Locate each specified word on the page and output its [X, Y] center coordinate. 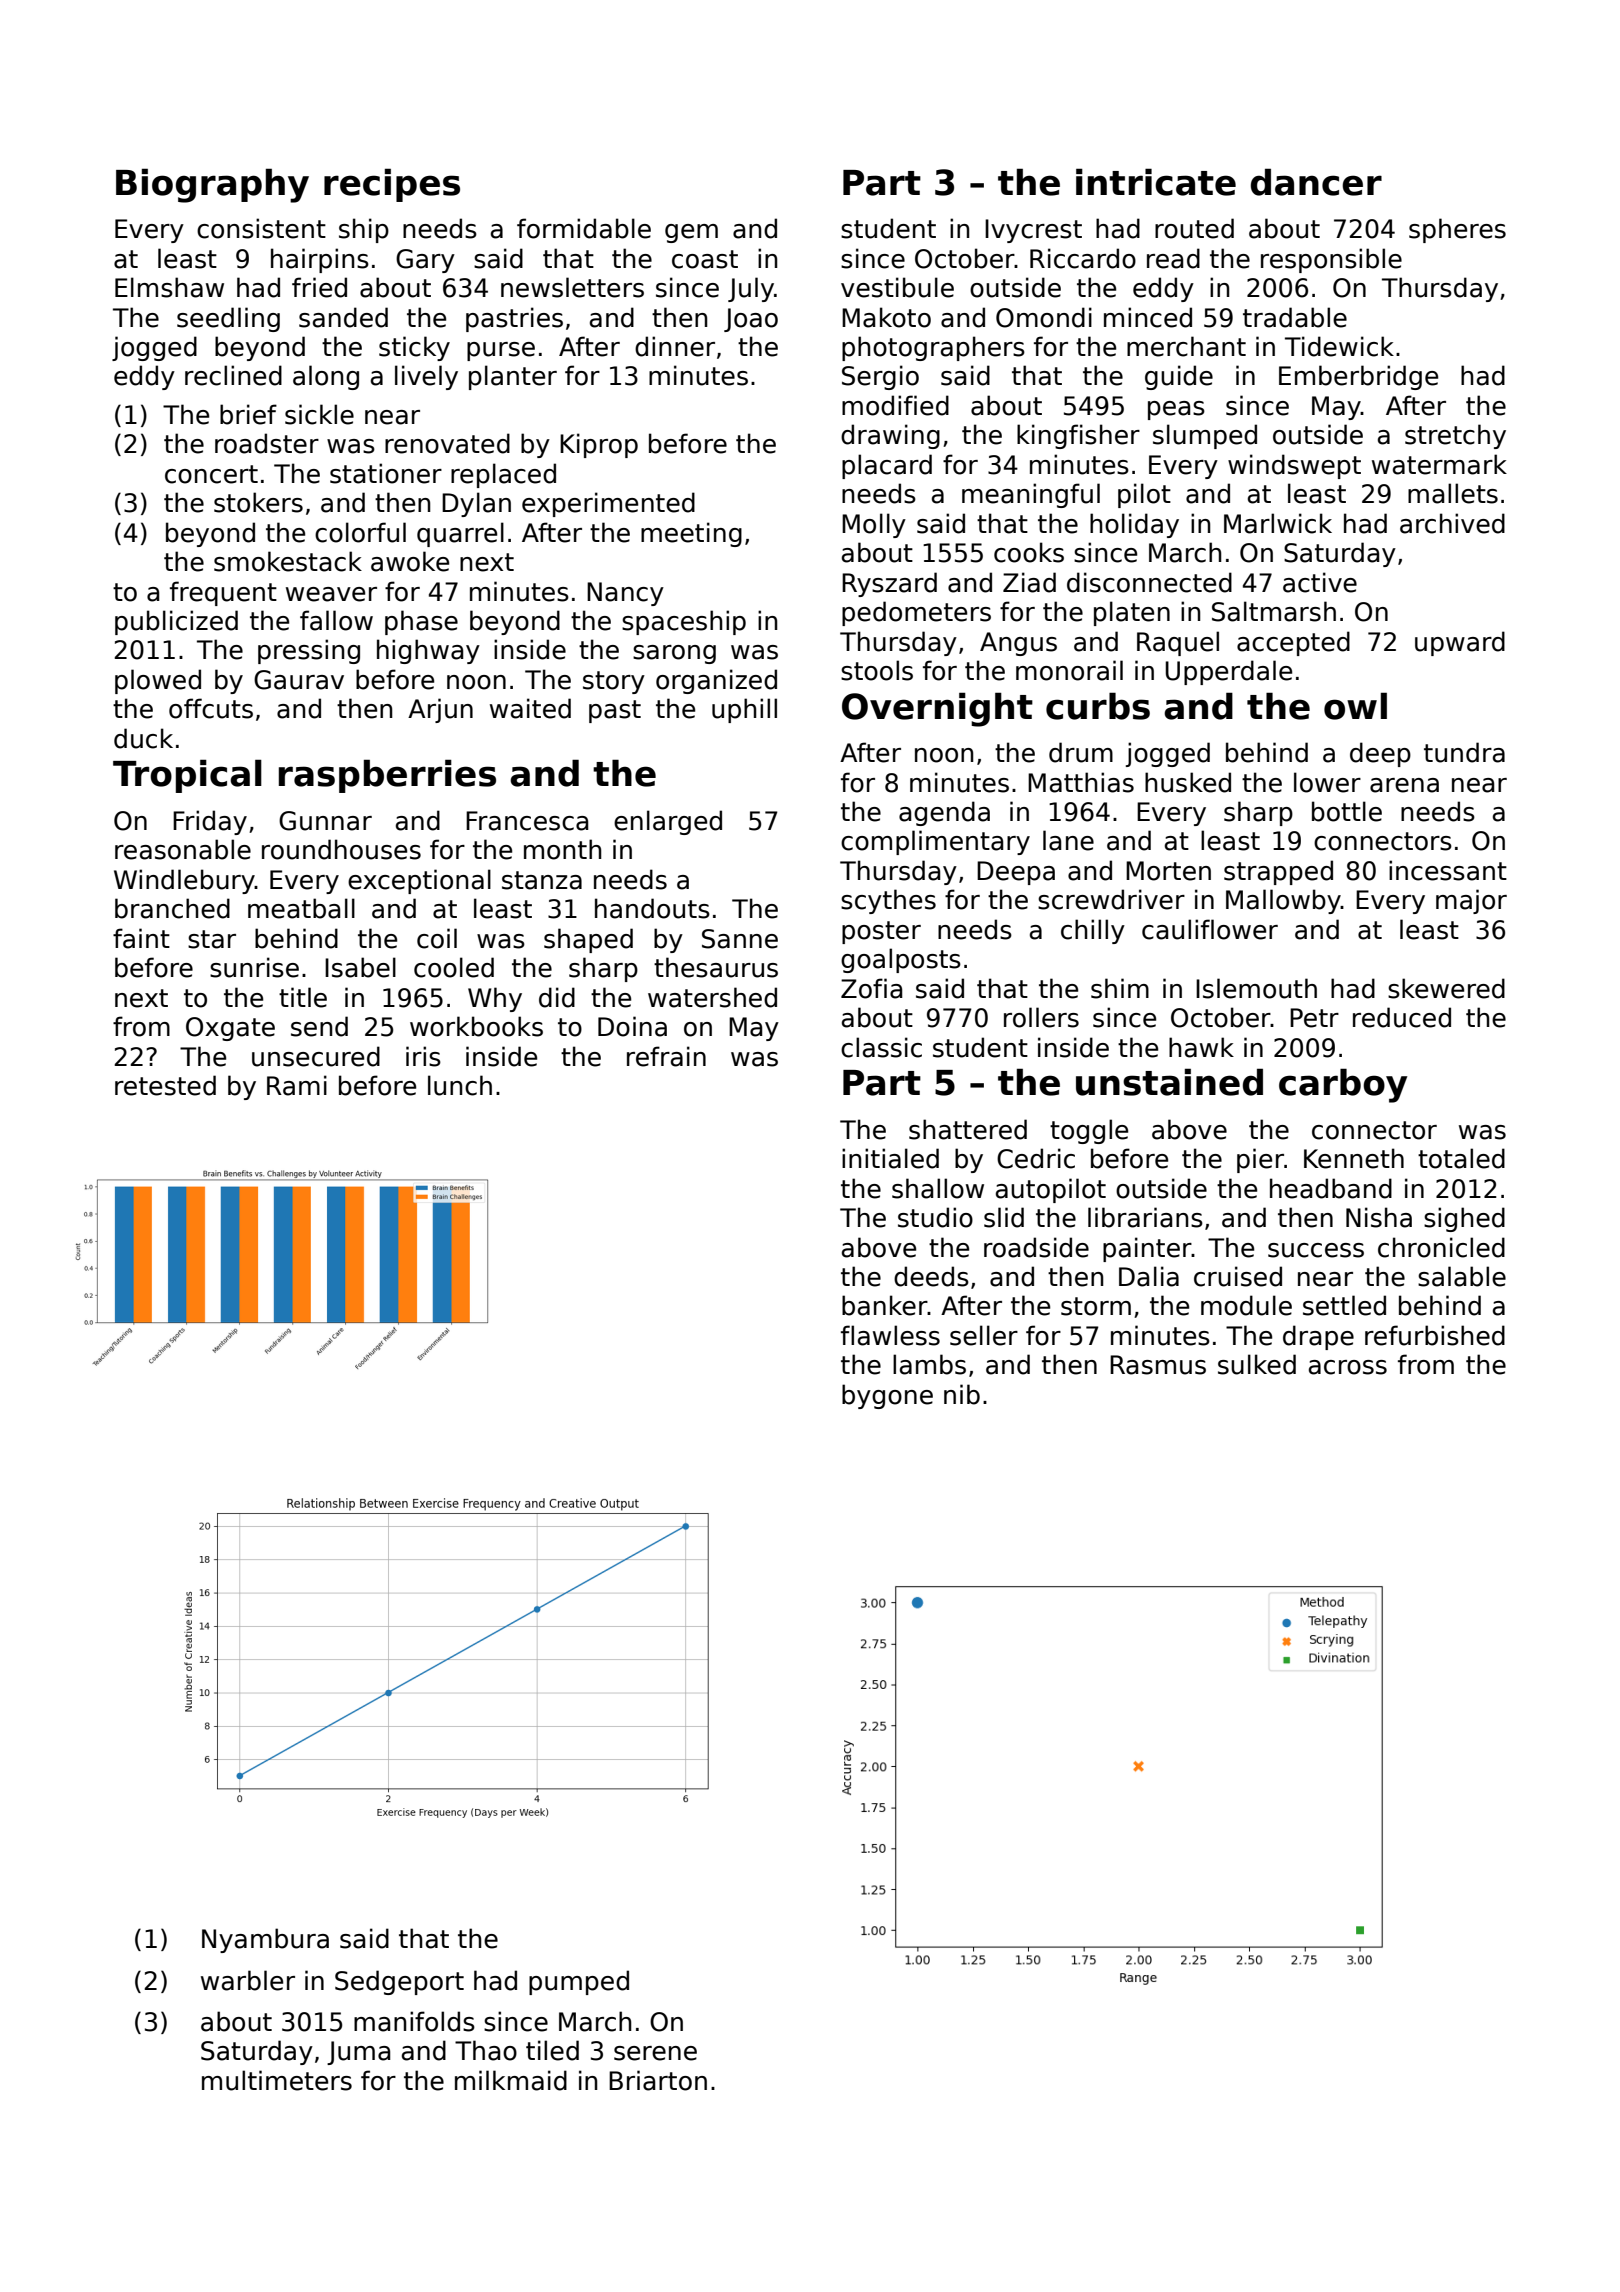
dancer [1316, 182]
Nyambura [265, 1940]
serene [655, 2053]
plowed [158, 681]
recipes [392, 185]
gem [691, 233]
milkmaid [511, 2080]
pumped [579, 1982]
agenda [944, 813]
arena [1404, 785]
